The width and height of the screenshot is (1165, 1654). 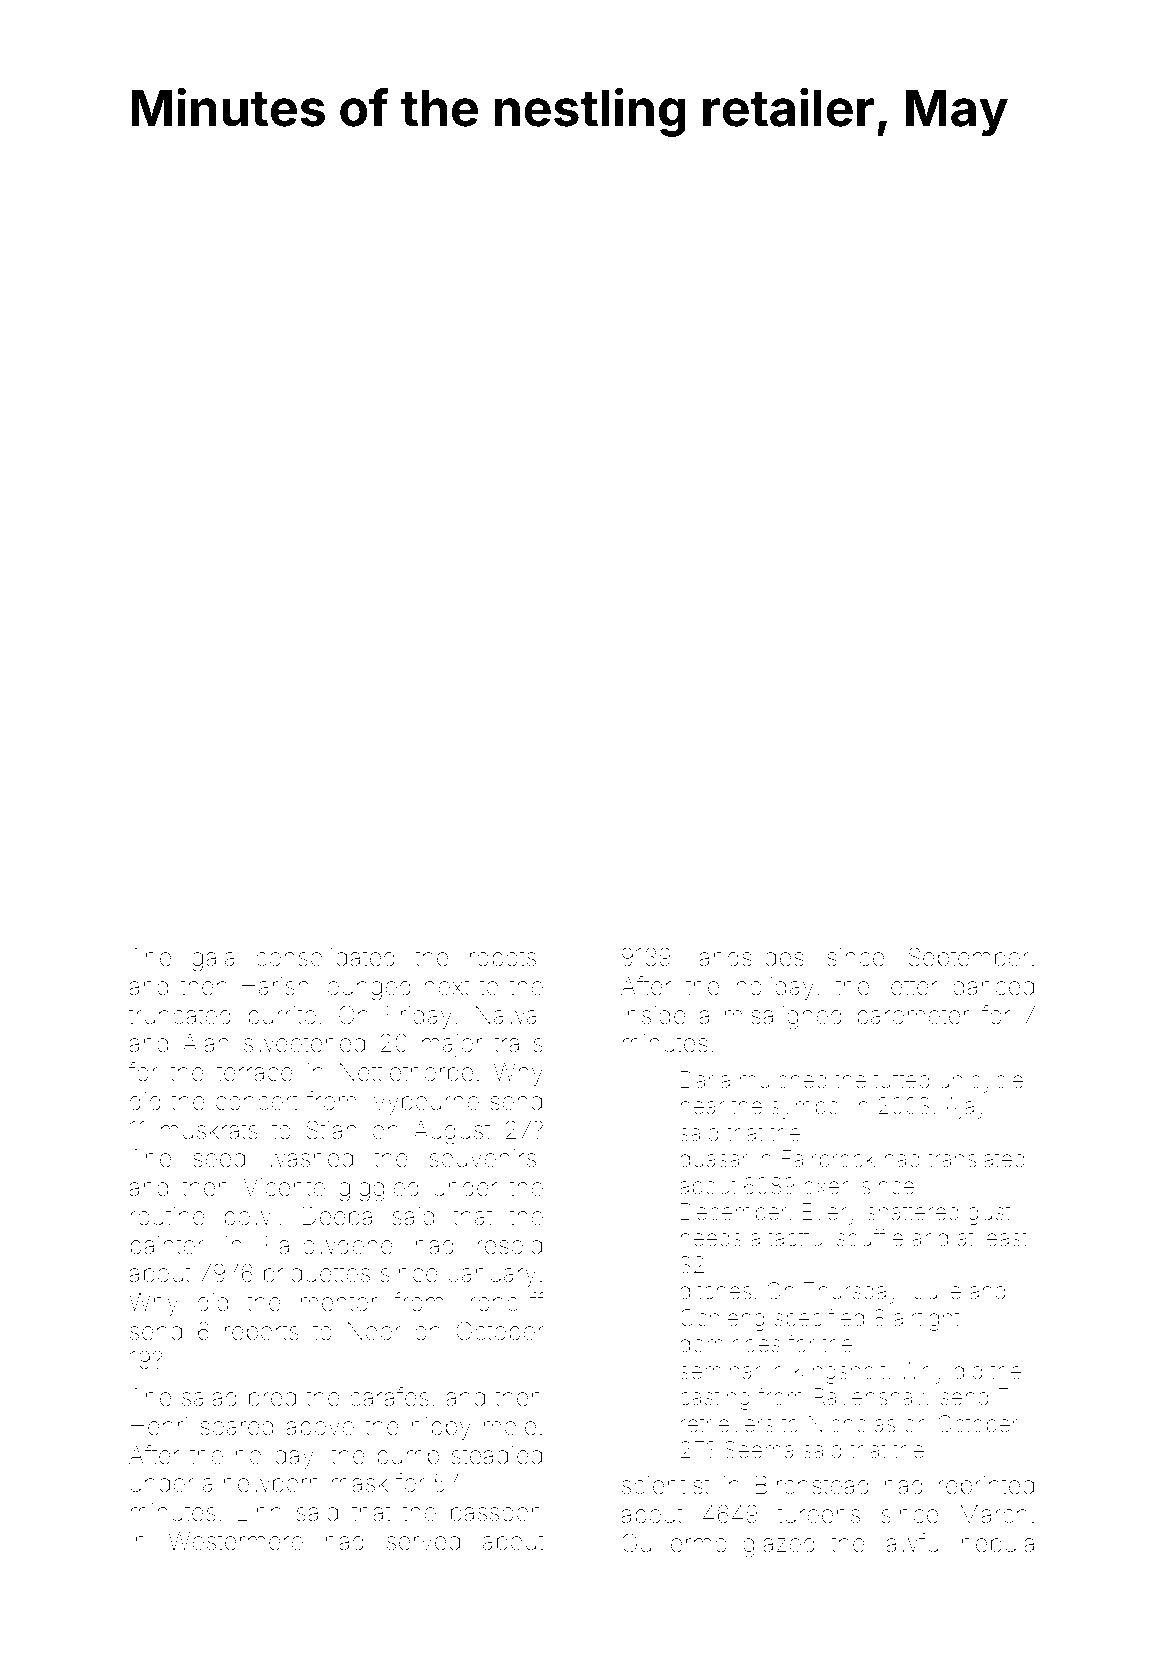 What do you see at coordinates (483, 1158) in the screenshot?
I see `souvenirs` at bounding box center [483, 1158].
